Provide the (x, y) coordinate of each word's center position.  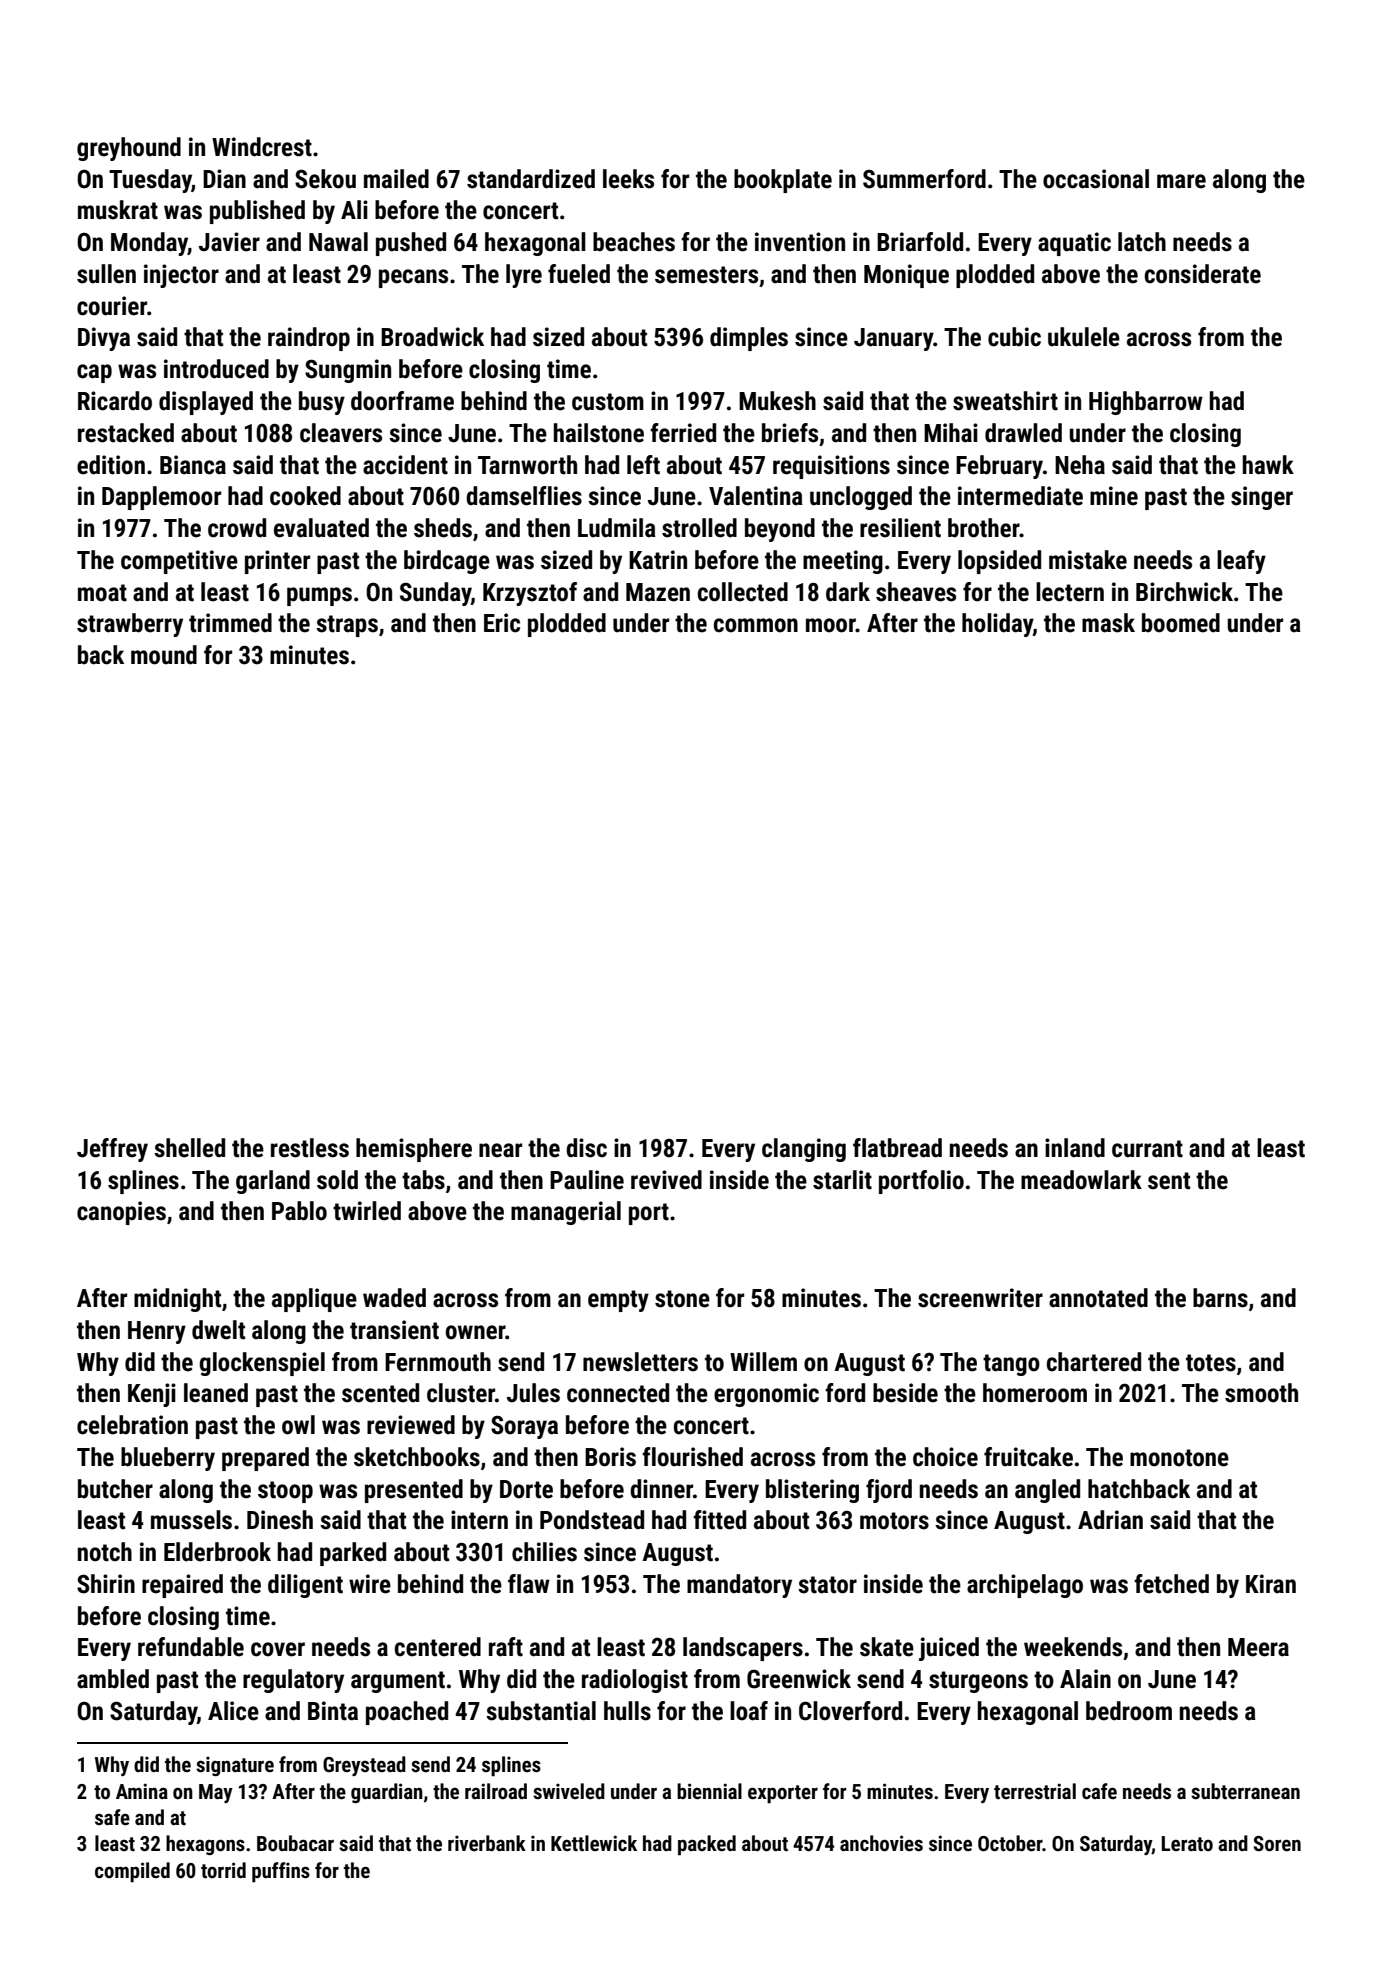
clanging (804, 1150)
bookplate (783, 181)
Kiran (1271, 1584)
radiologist (635, 1681)
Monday (149, 244)
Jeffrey (112, 1150)
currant (1147, 1149)
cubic (1014, 337)
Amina (142, 1791)
